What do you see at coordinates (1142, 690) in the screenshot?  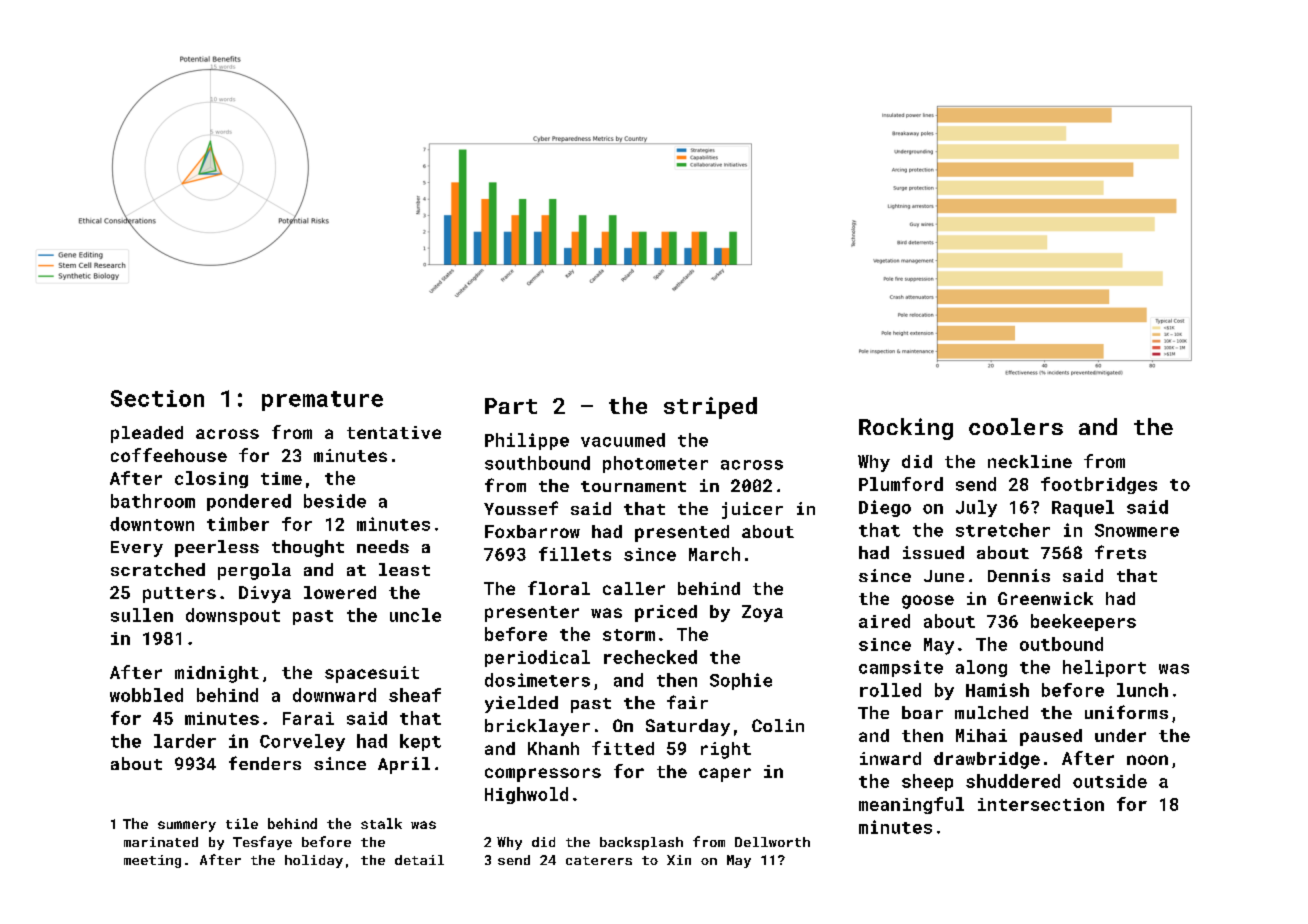 I see `lunch` at bounding box center [1142, 690].
